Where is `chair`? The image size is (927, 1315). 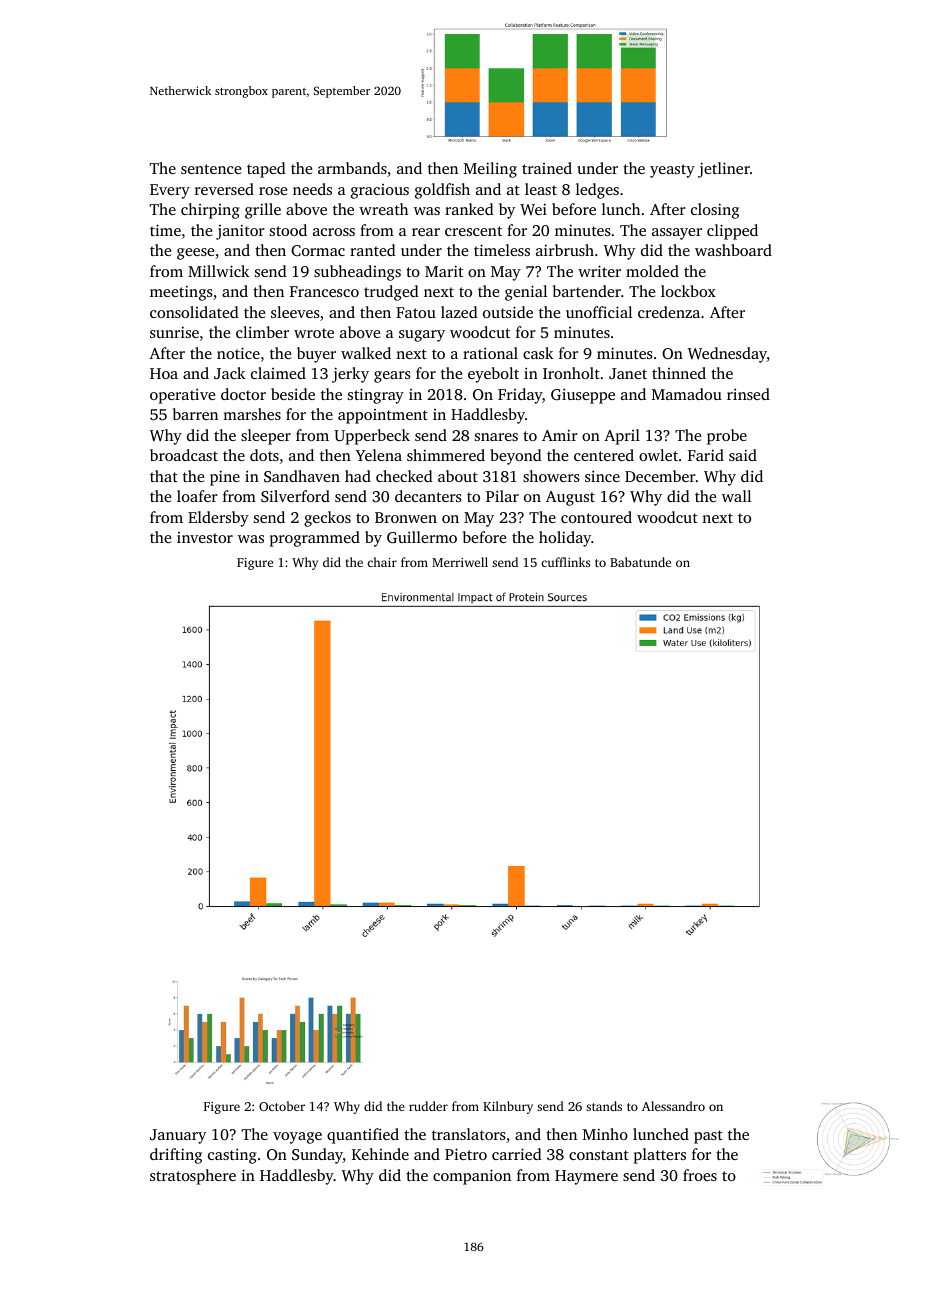 chair is located at coordinates (382, 562).
